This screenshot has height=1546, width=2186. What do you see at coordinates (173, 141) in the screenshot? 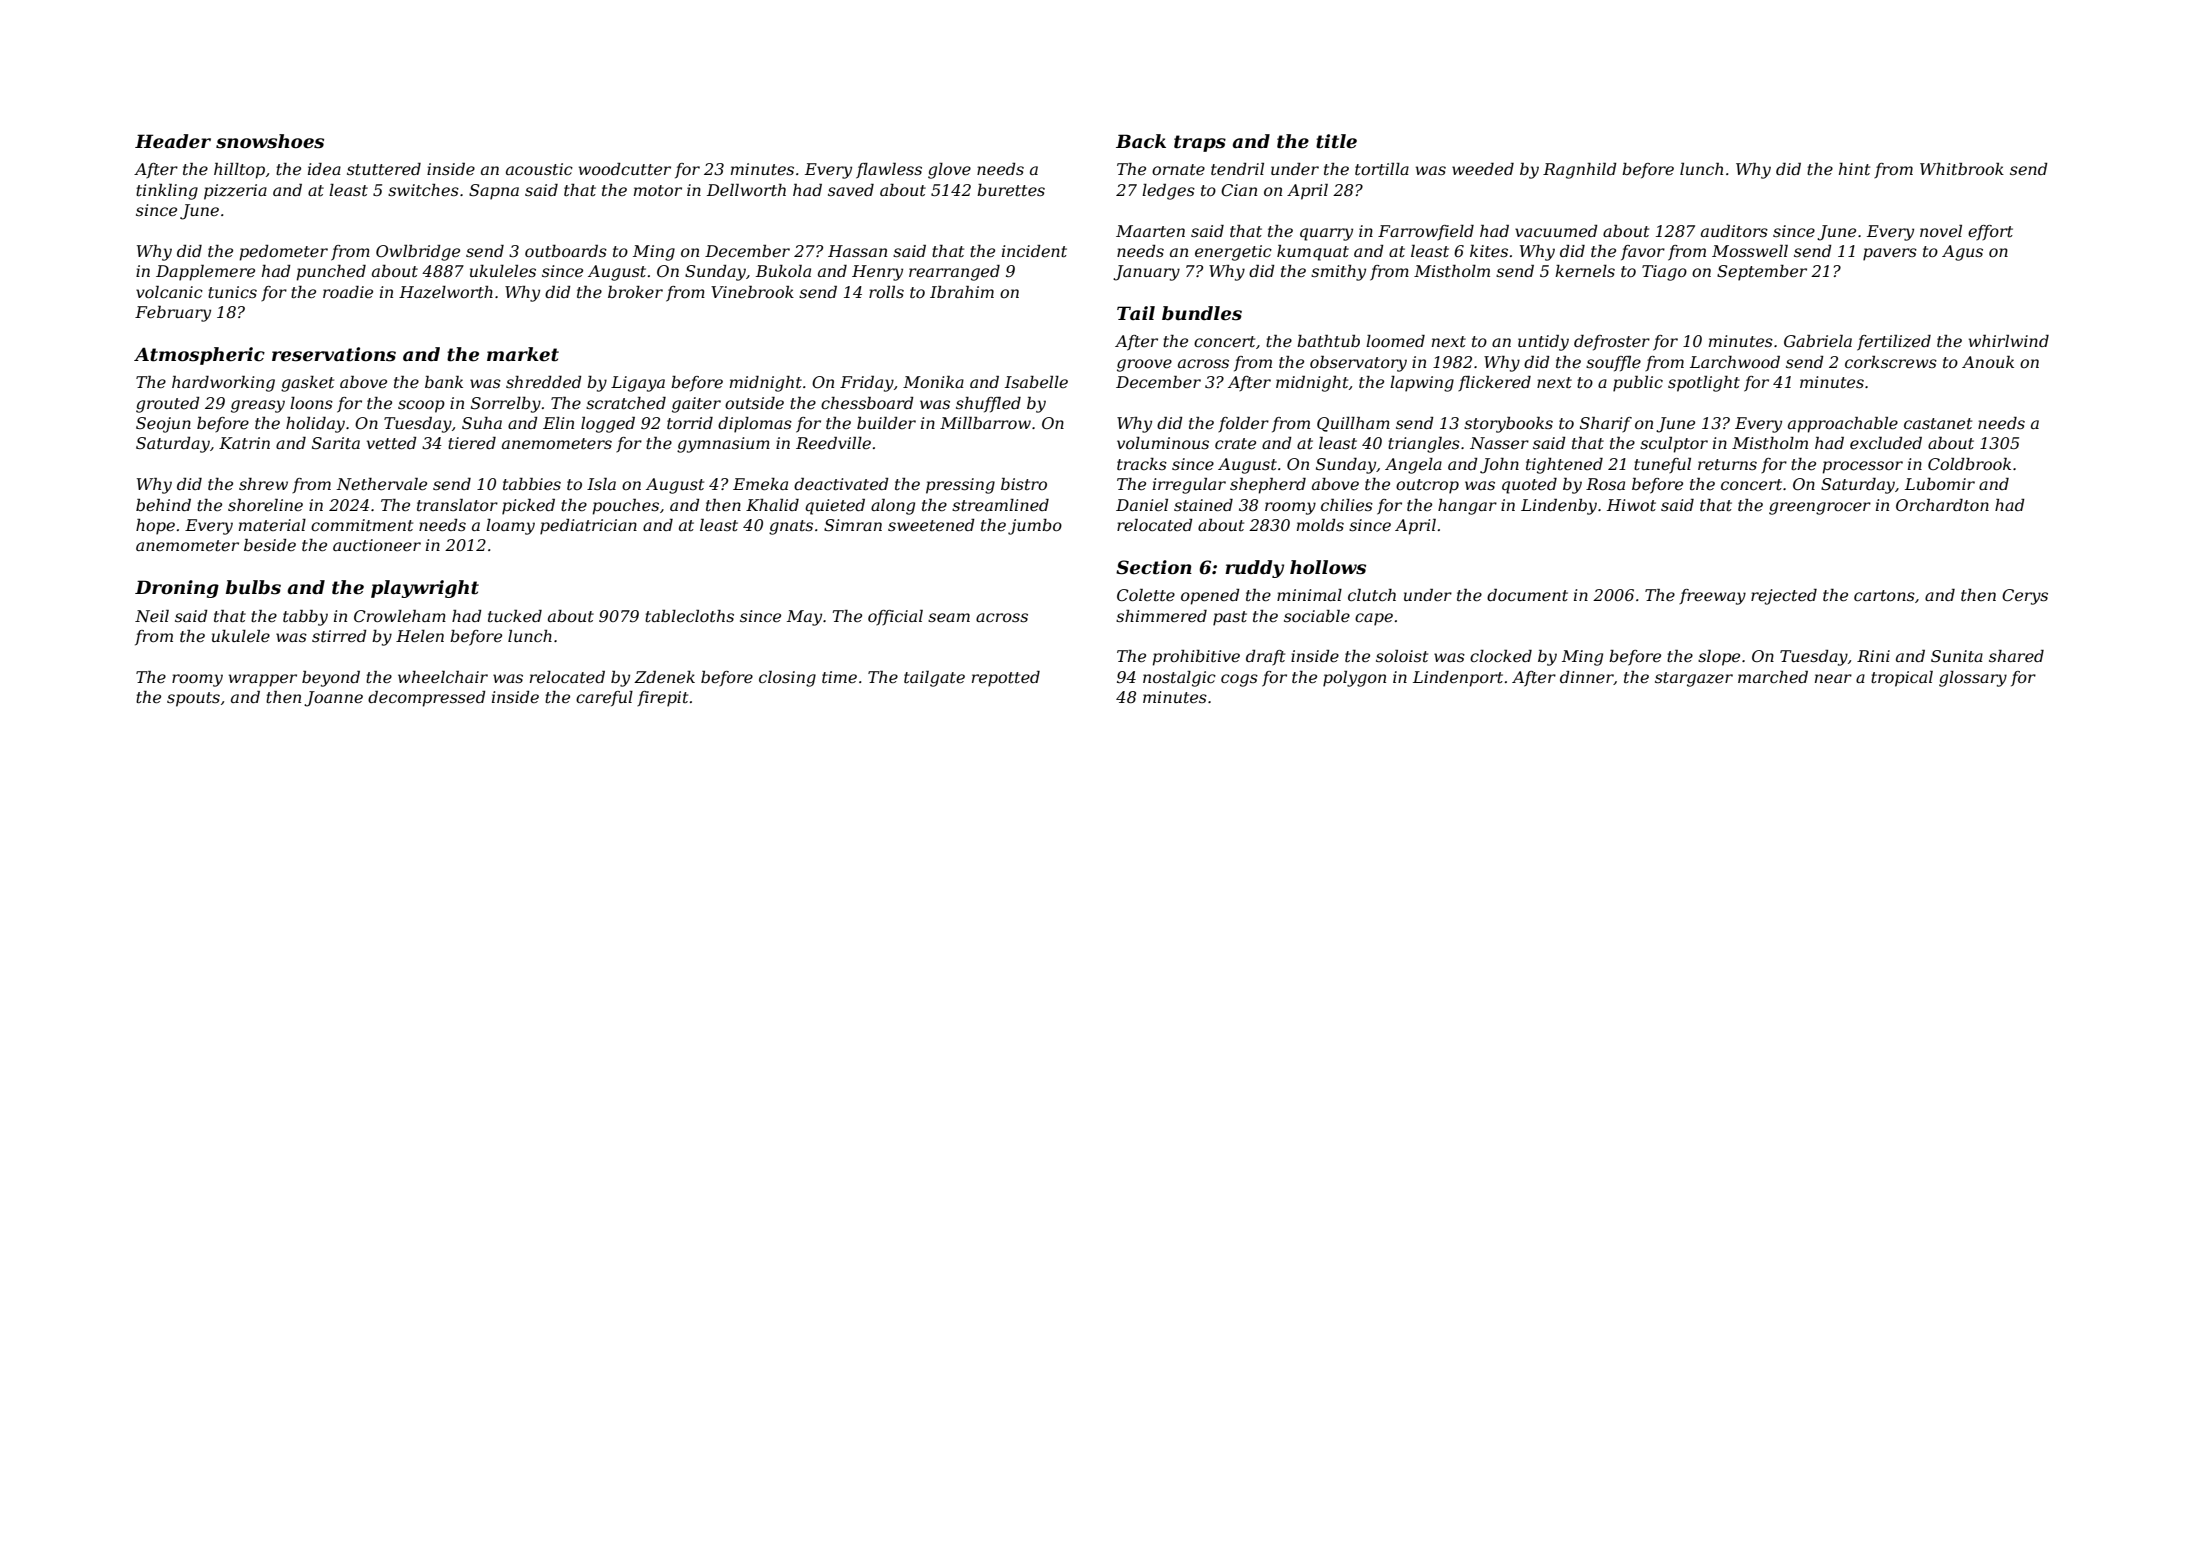
I see `Header` at bounding box center [173, 141].
